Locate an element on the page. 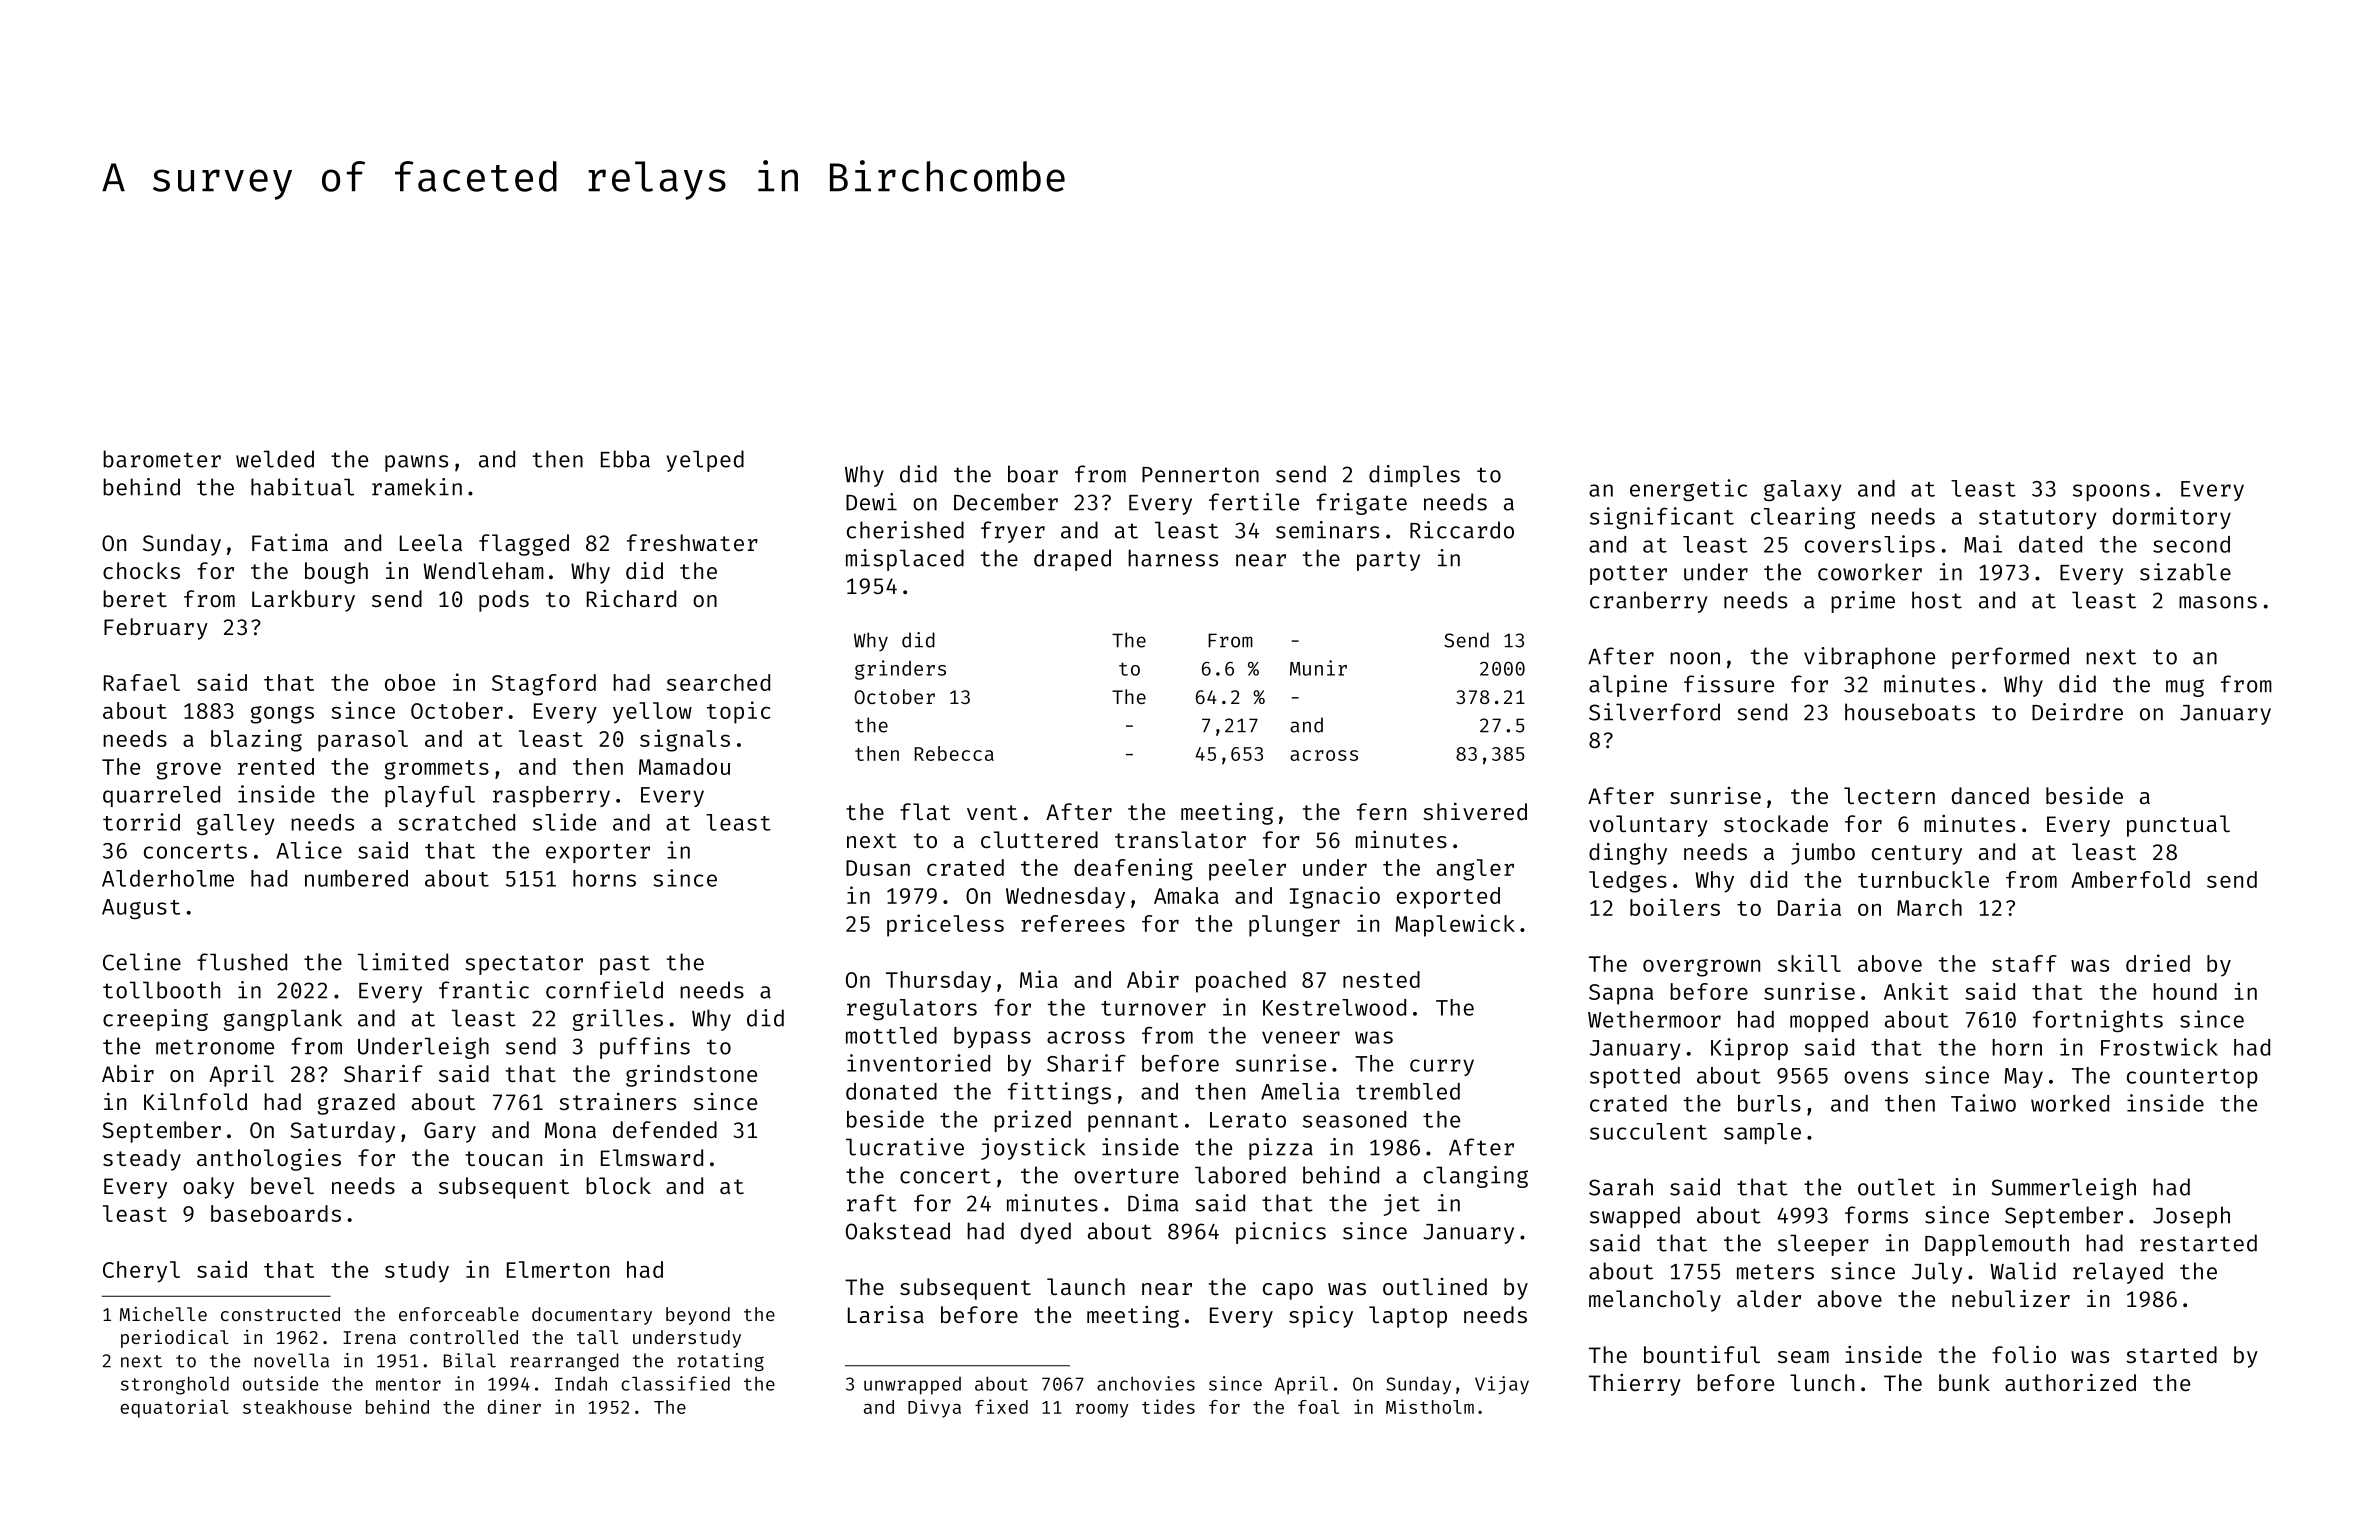  Mistholm is located at coordinates (1430, 1406).
